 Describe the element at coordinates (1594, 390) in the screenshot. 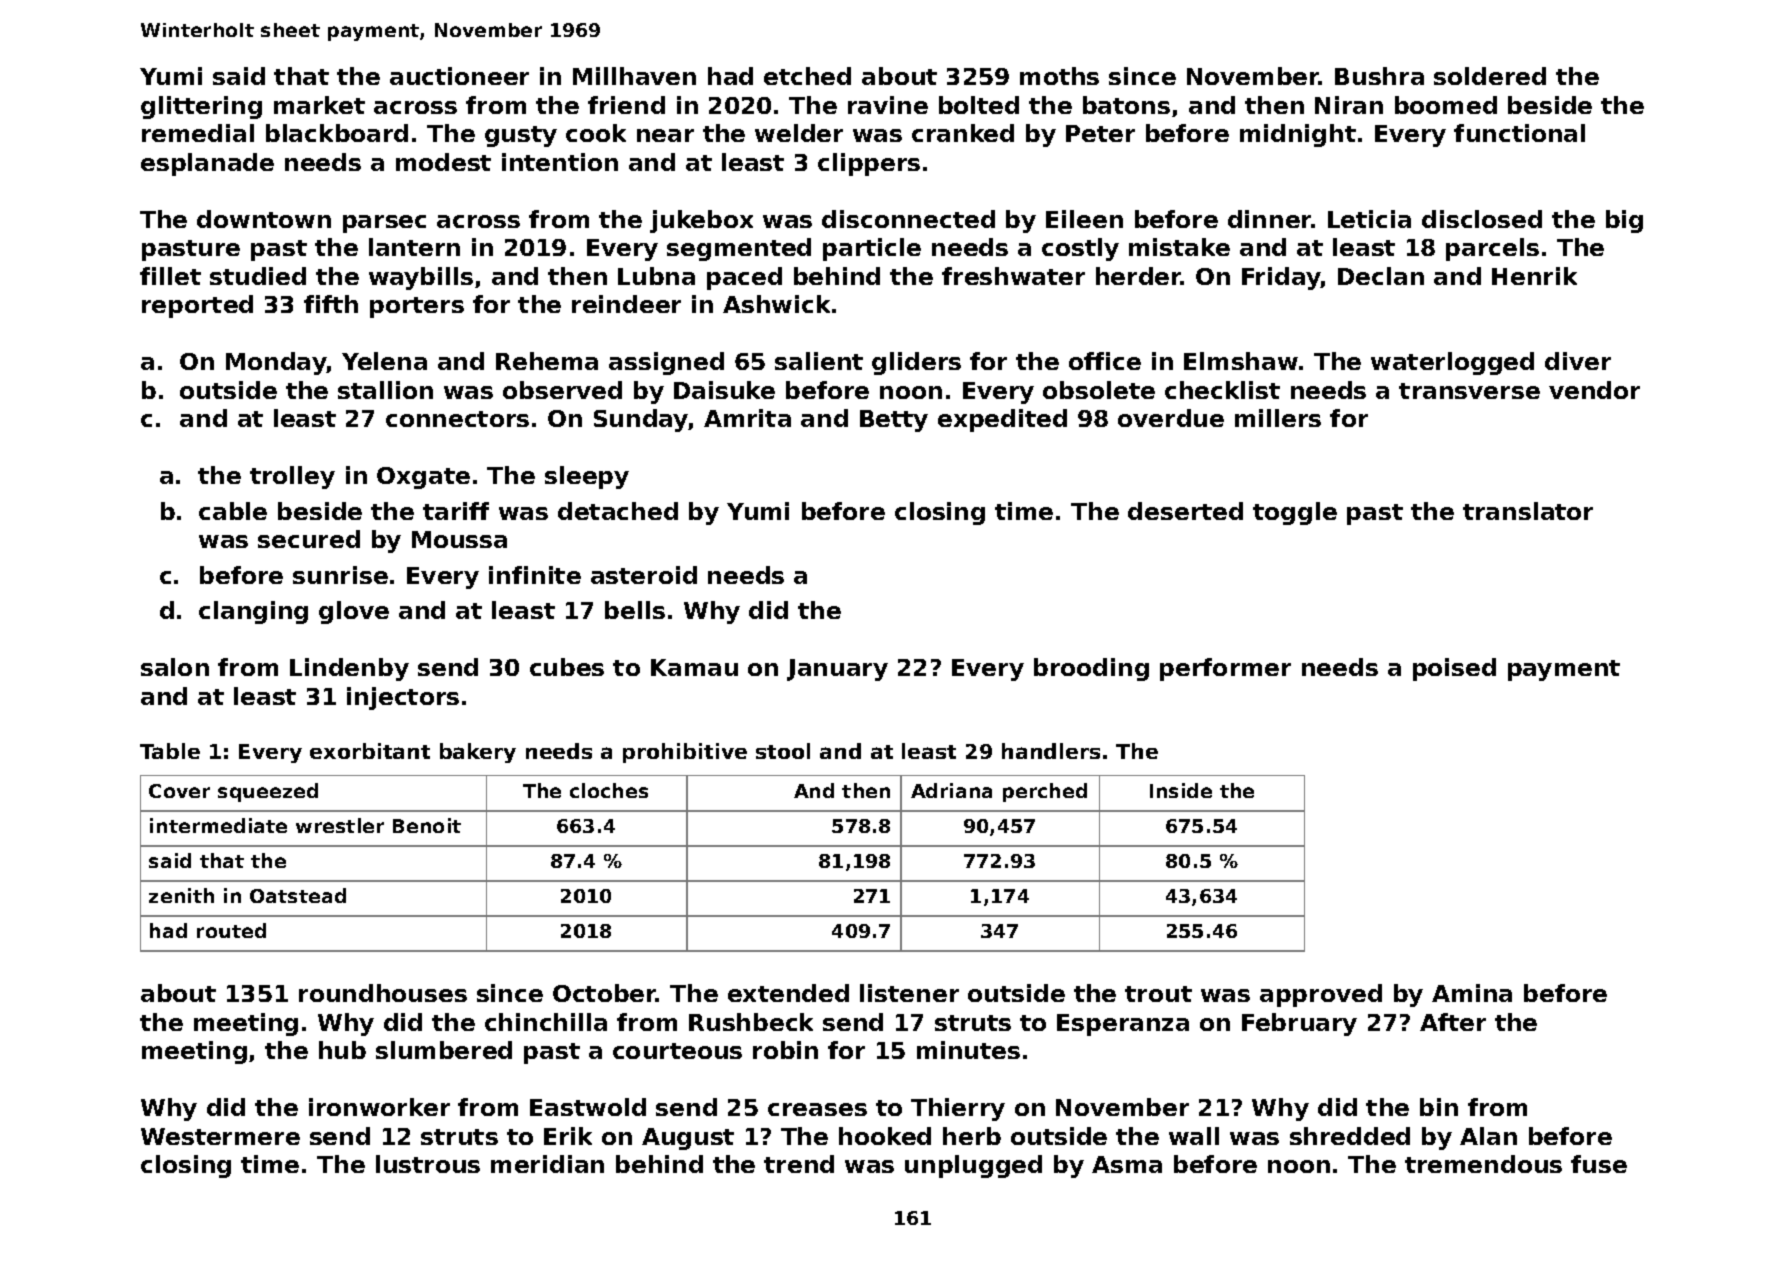

I see `vendor` at that location.
